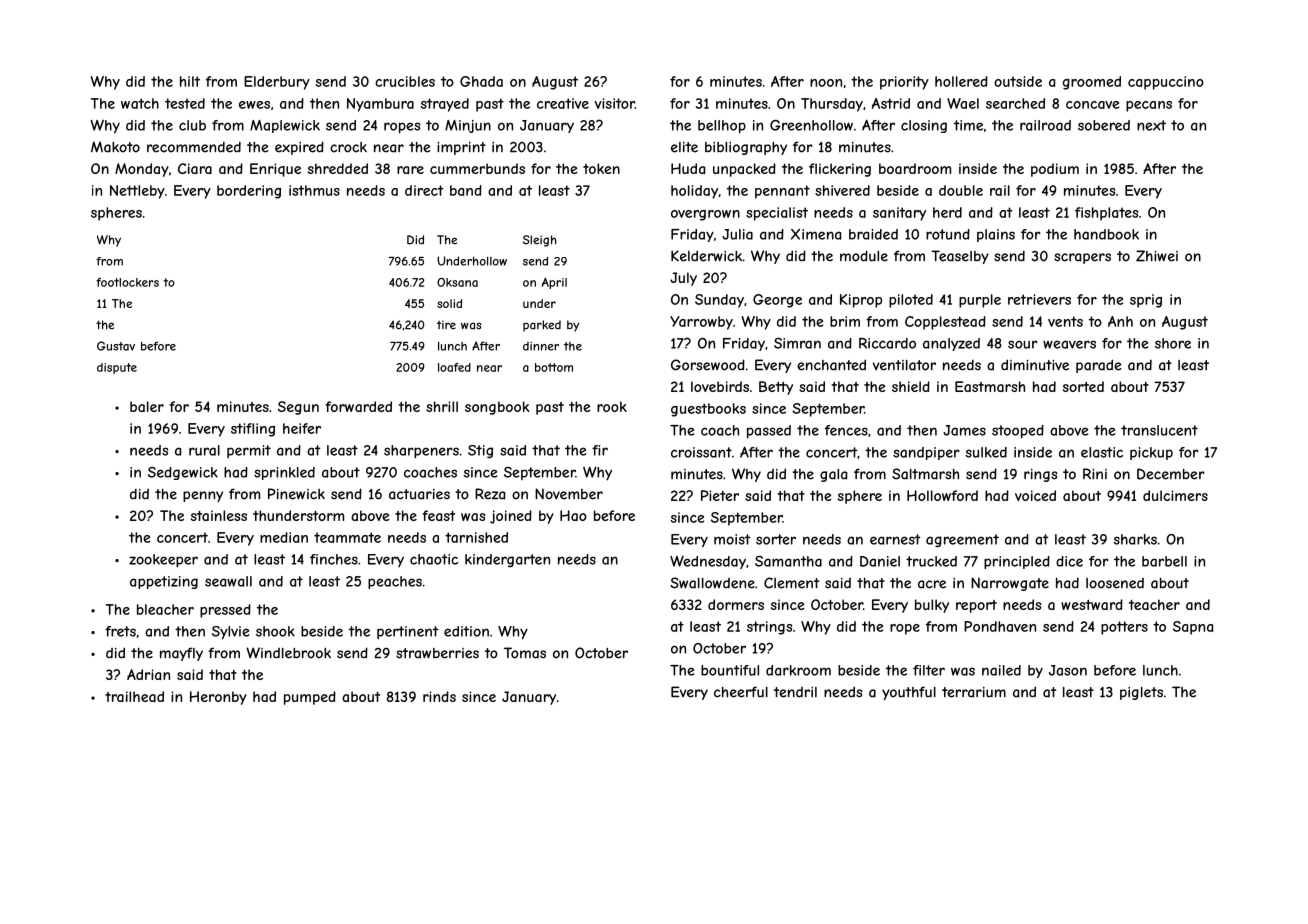 The width and height of the image is (1308, 924). What do you see at coordinates (439, 696) in the image?
I see `rinds` at bounding box center [439, 696].
